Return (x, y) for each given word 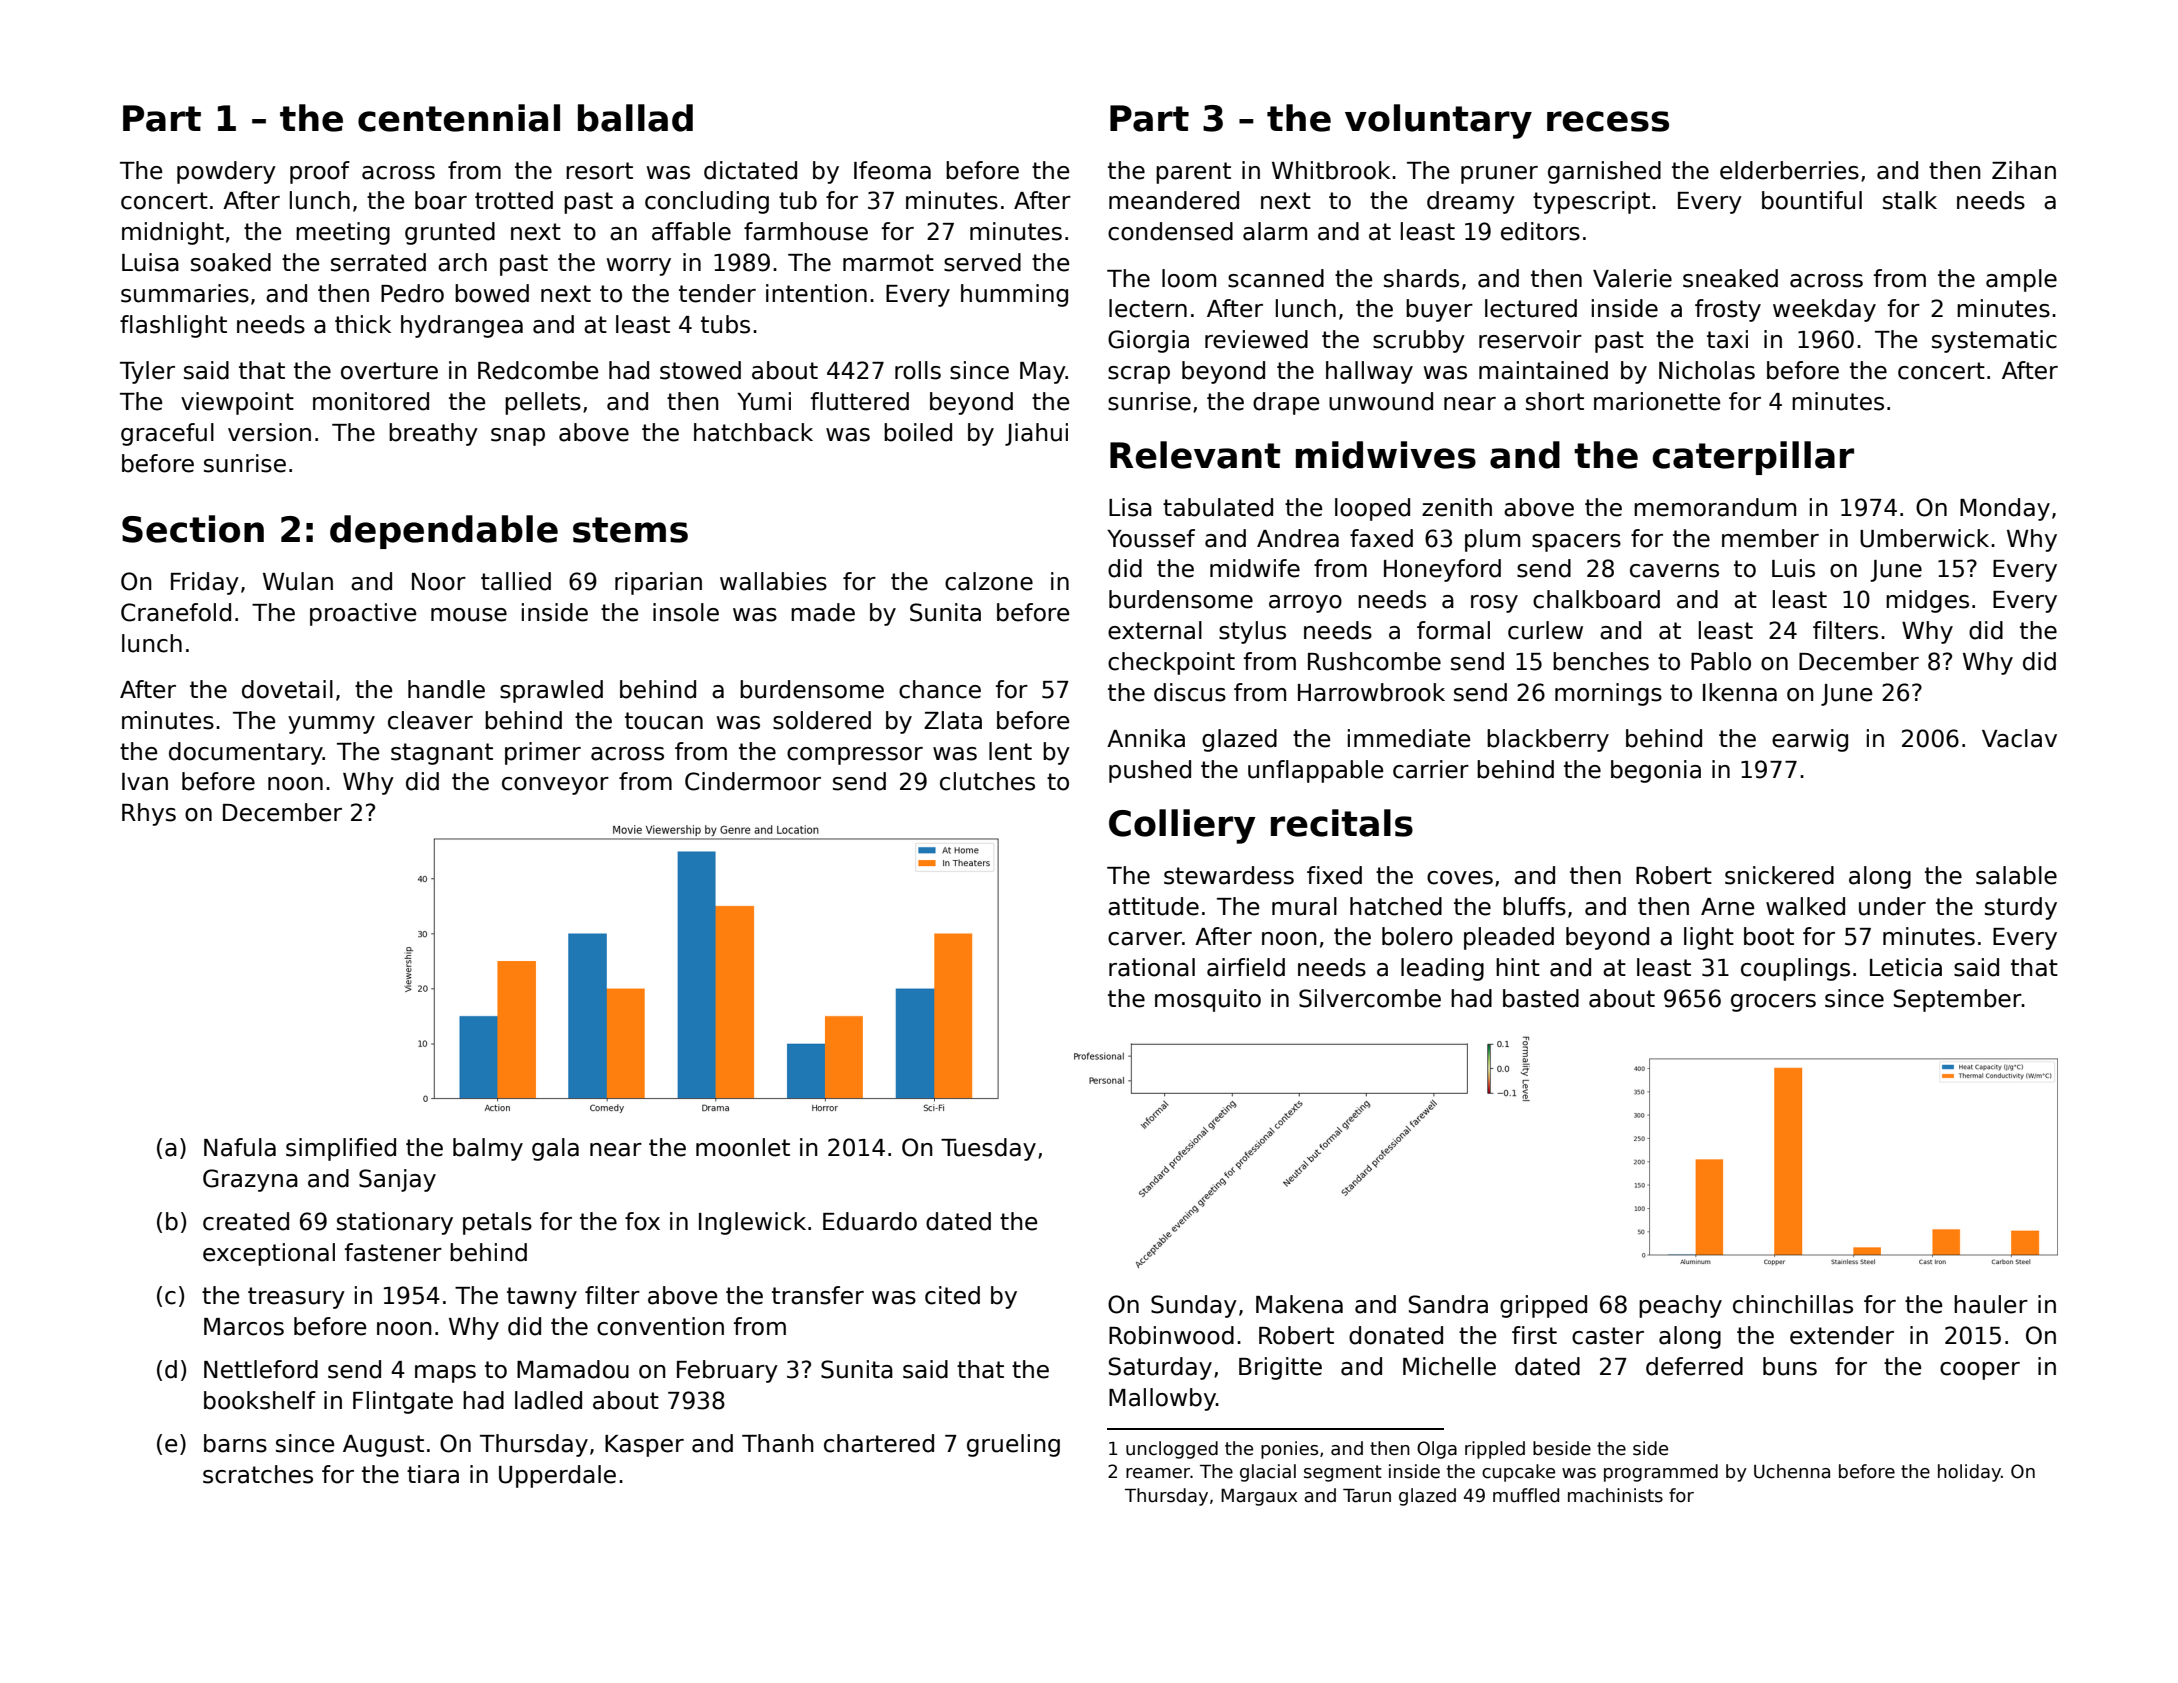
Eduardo (870, 1221)
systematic (1994, 341)
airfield (1246, 967)
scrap (1139, 375)
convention (660, 1326)
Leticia (1906, 967)
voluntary (1438, 121)
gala (555, 1149)
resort (599, 171)
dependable (444, 532)
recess (1608, 121)
